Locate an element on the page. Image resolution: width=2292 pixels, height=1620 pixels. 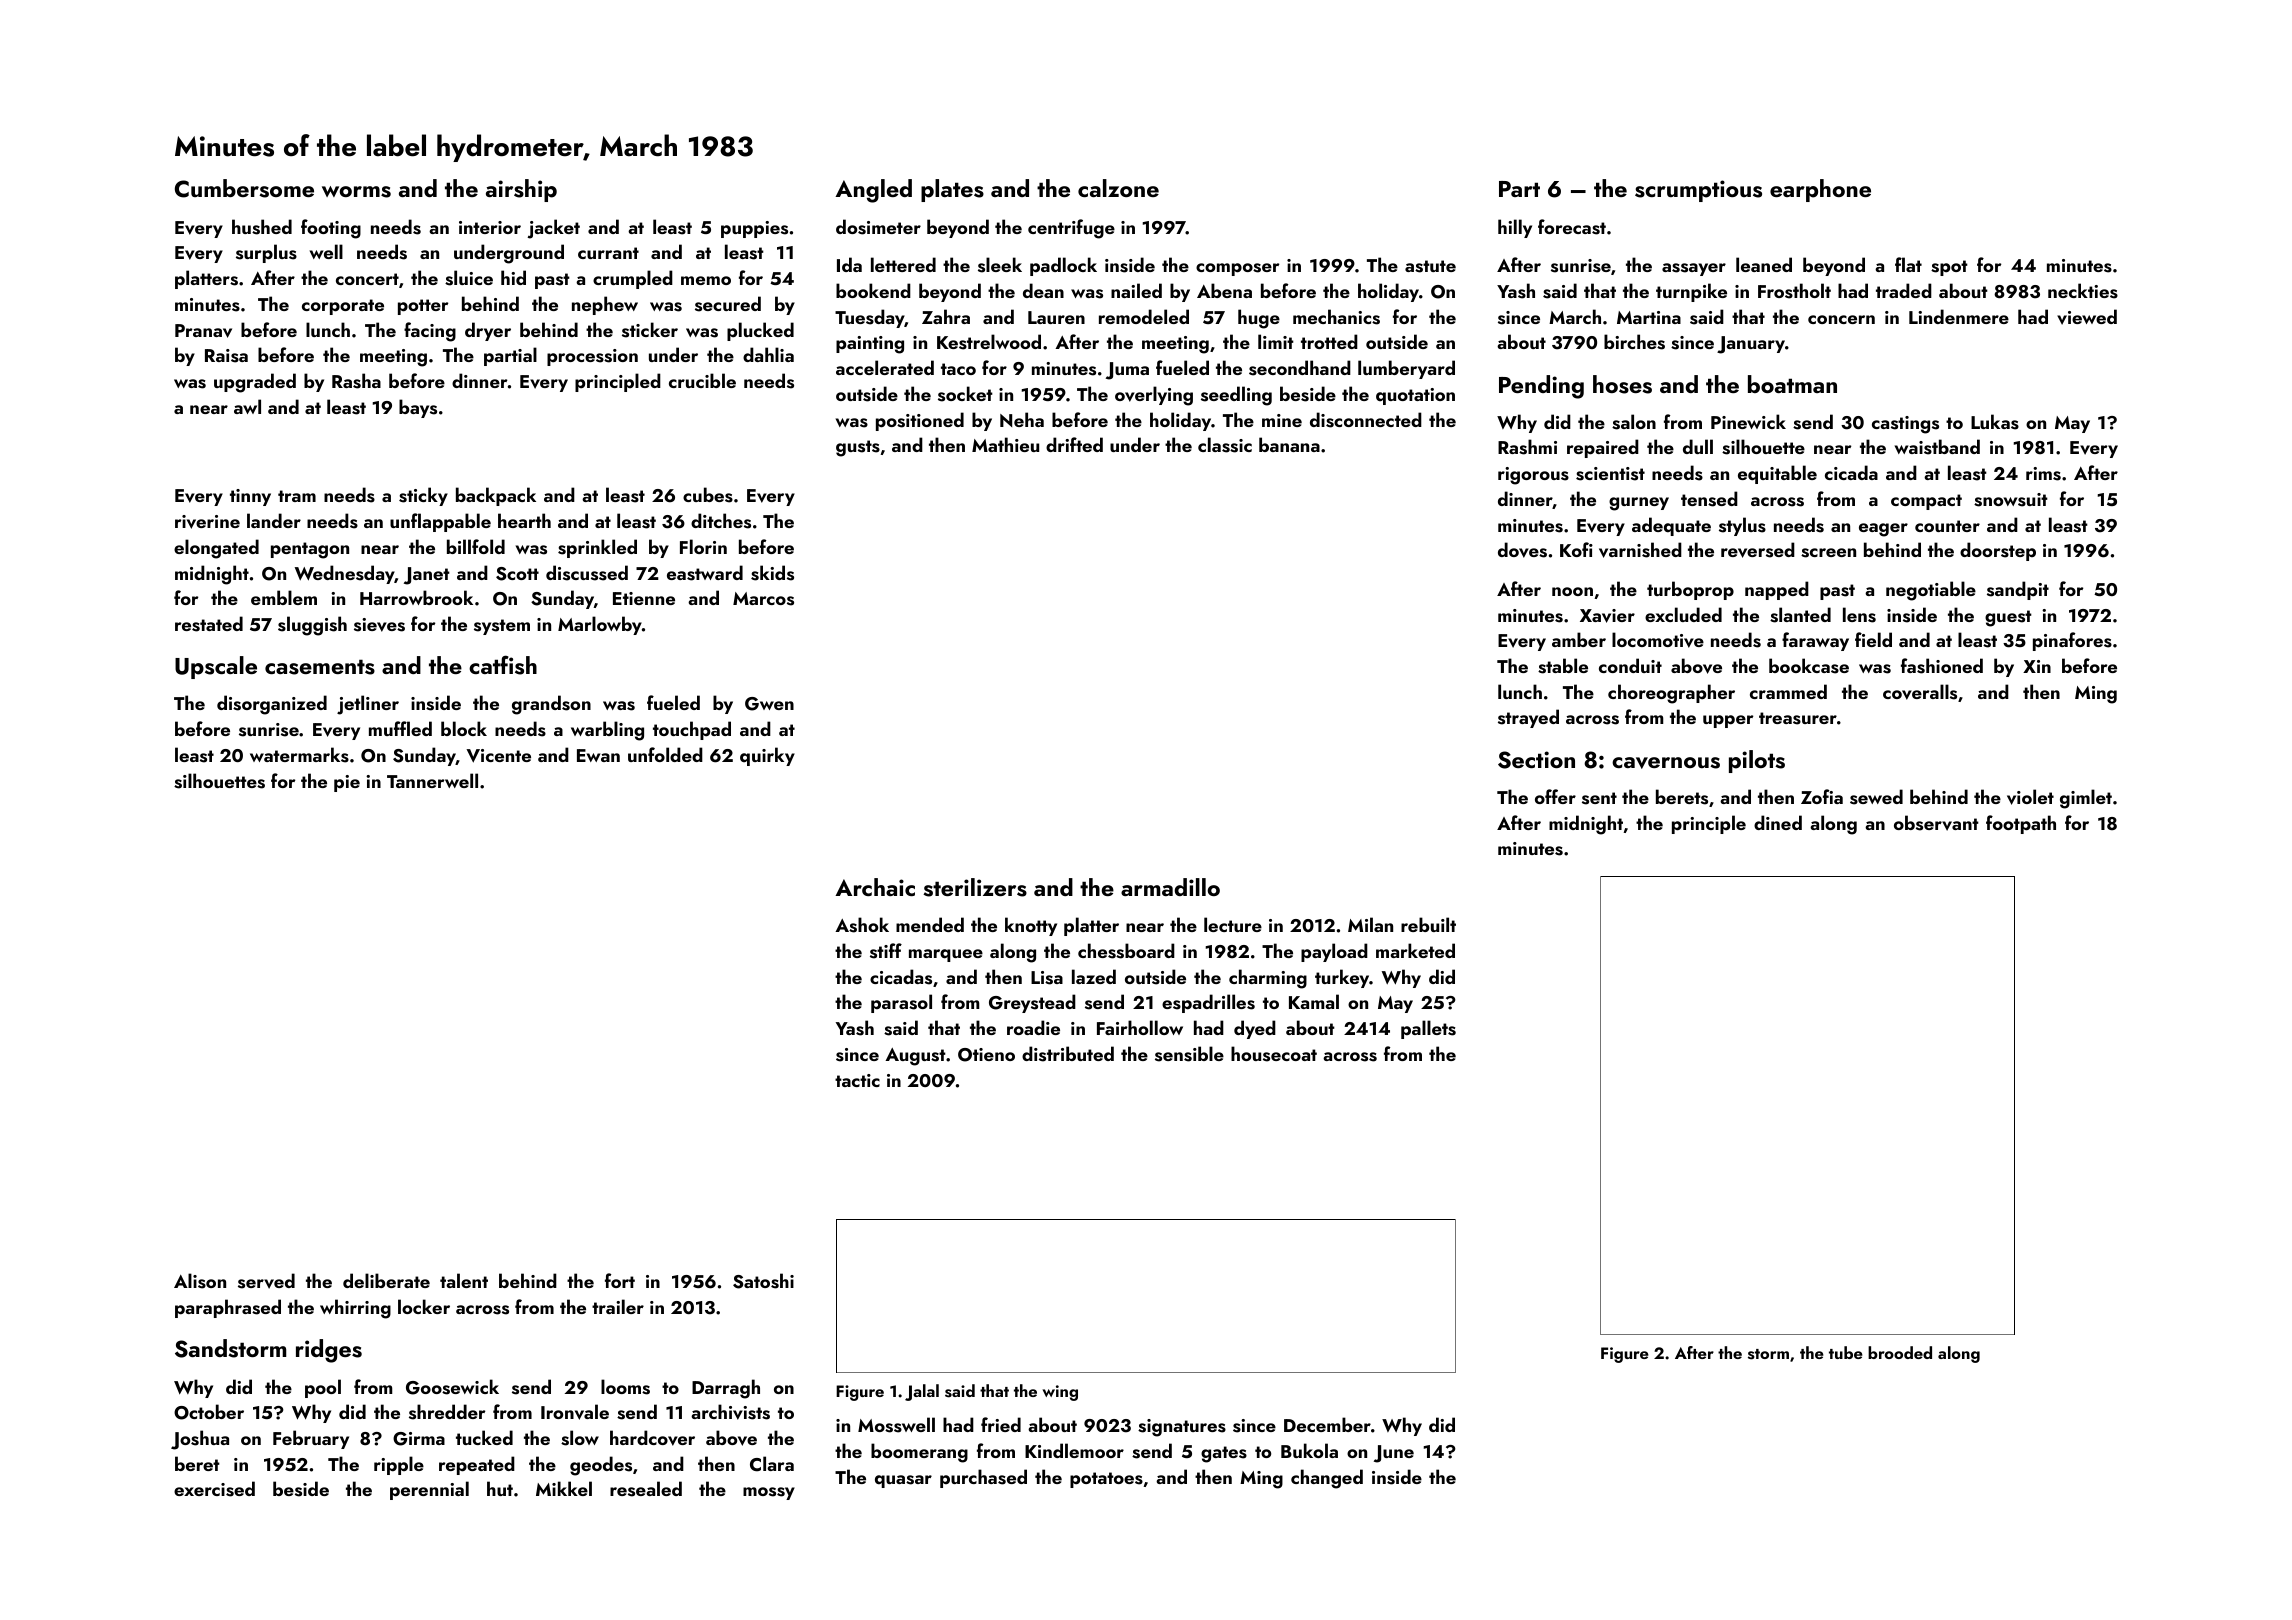
footpath is located at coordinates (2021, 824).
